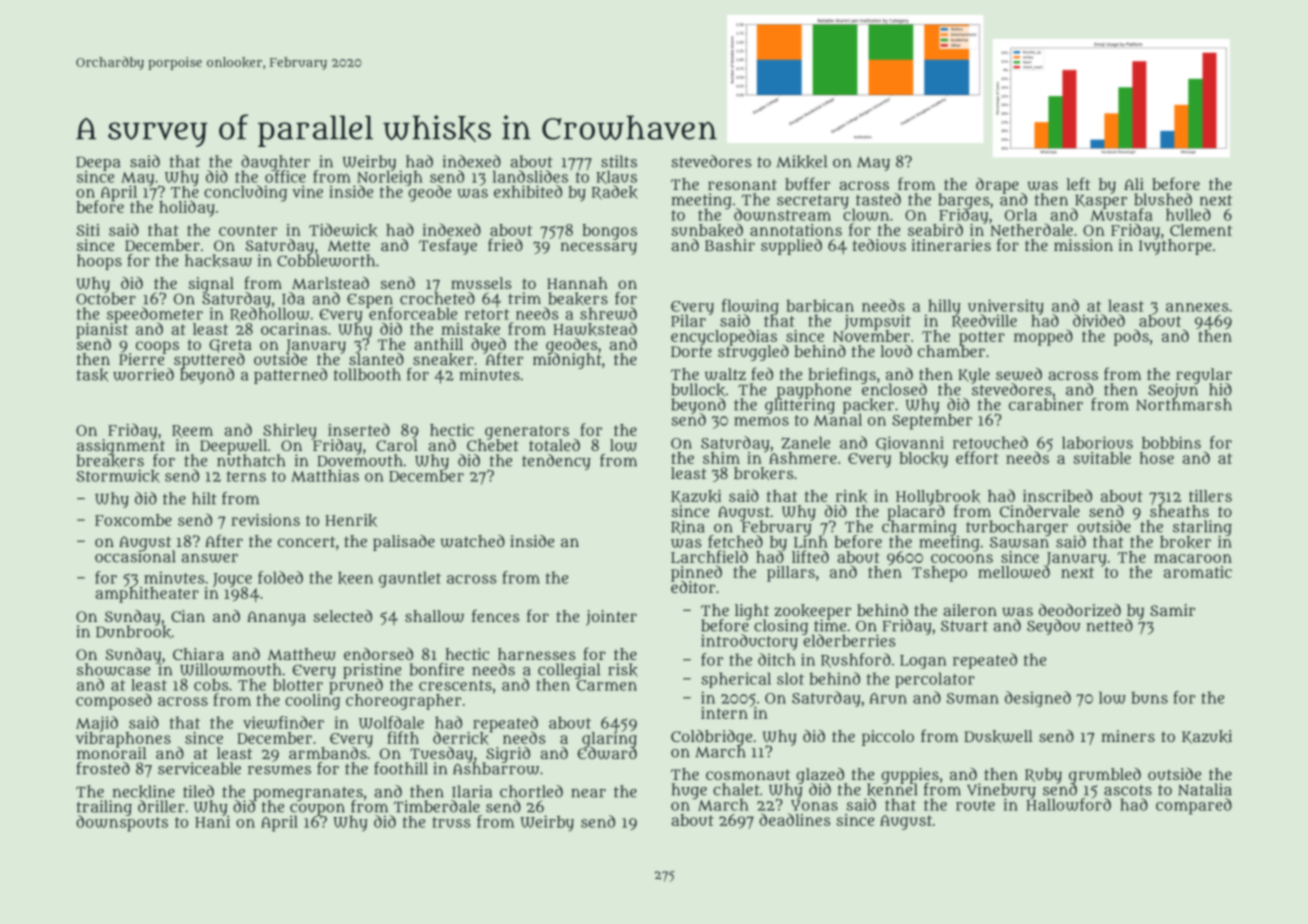 The height and width of the screenshot is (924, 1308). I want to click on daughter, so click(275, 163).
